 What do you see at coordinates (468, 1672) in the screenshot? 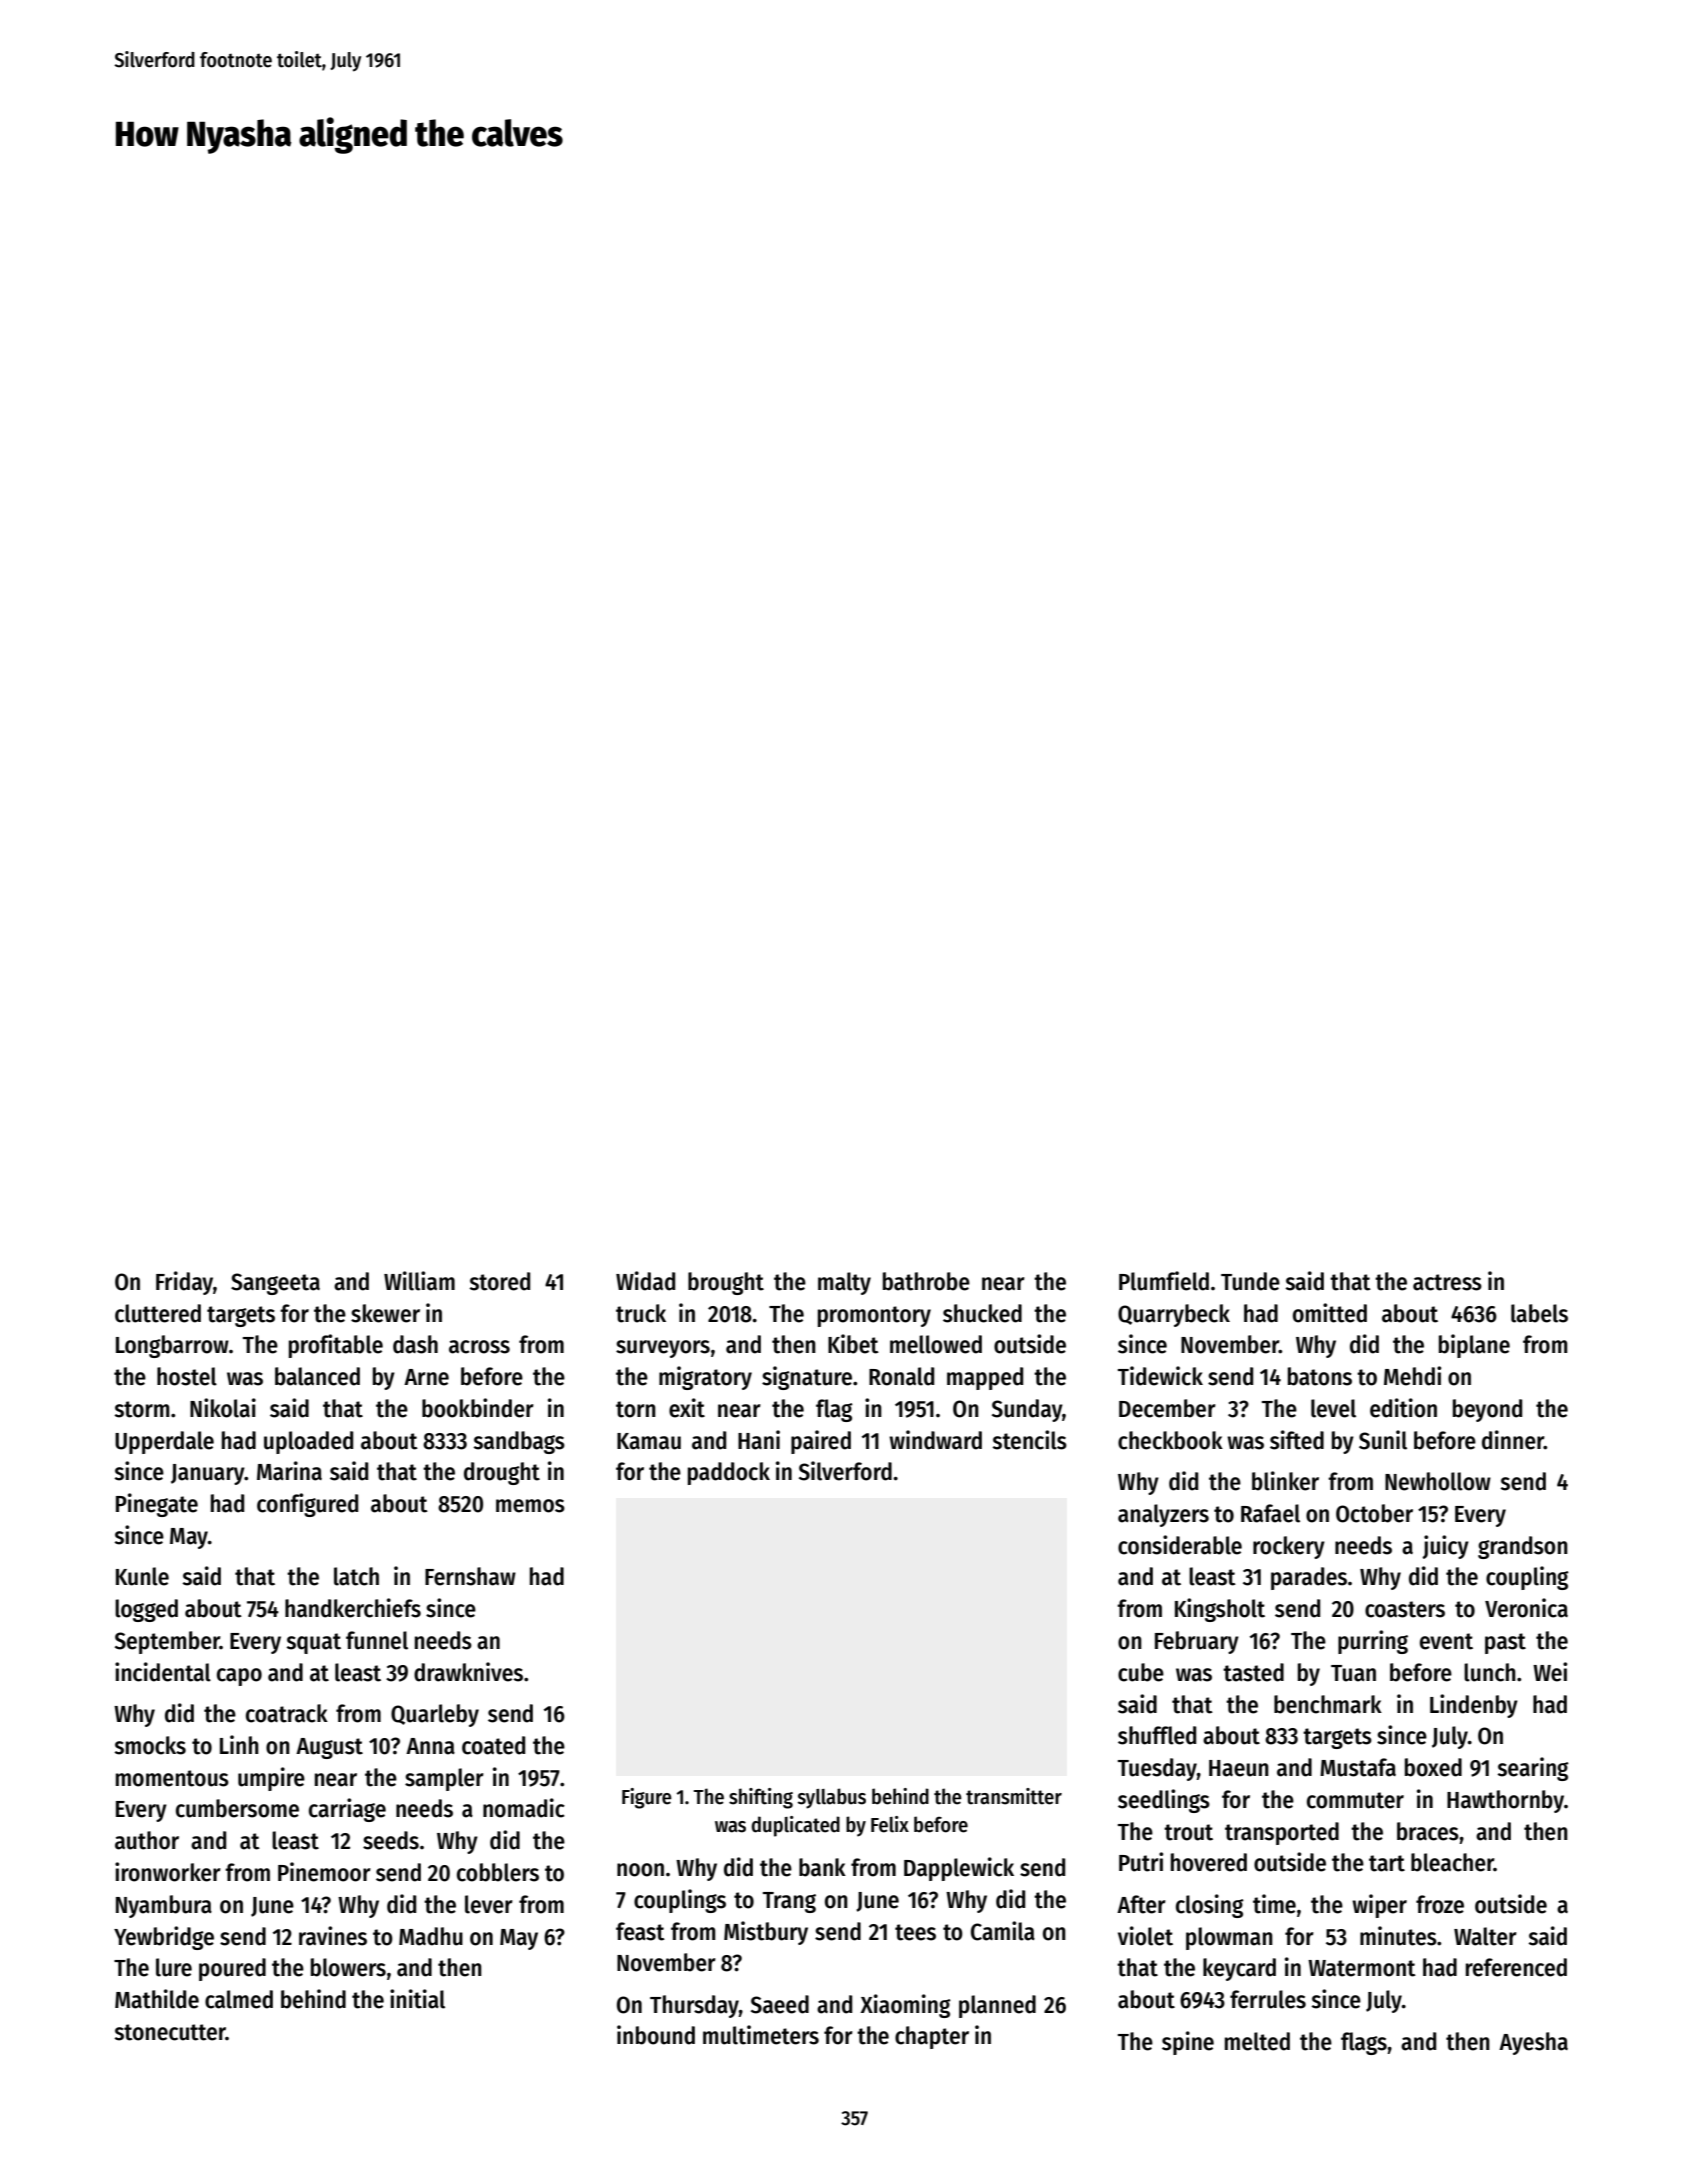
I see `drawknives` at bounding box center [468, 1672].
